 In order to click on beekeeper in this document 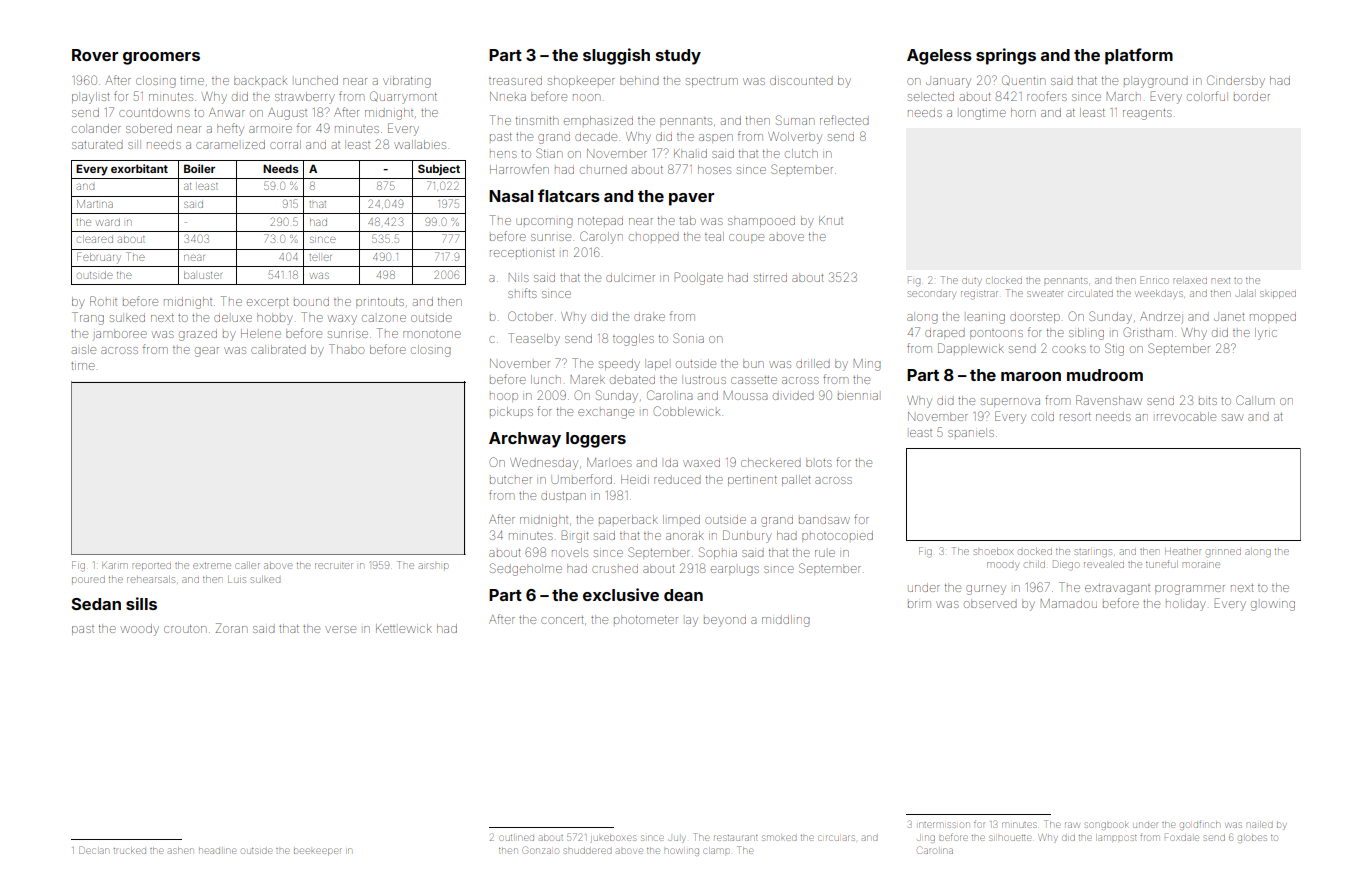, I will do `click(317, 851)`.
